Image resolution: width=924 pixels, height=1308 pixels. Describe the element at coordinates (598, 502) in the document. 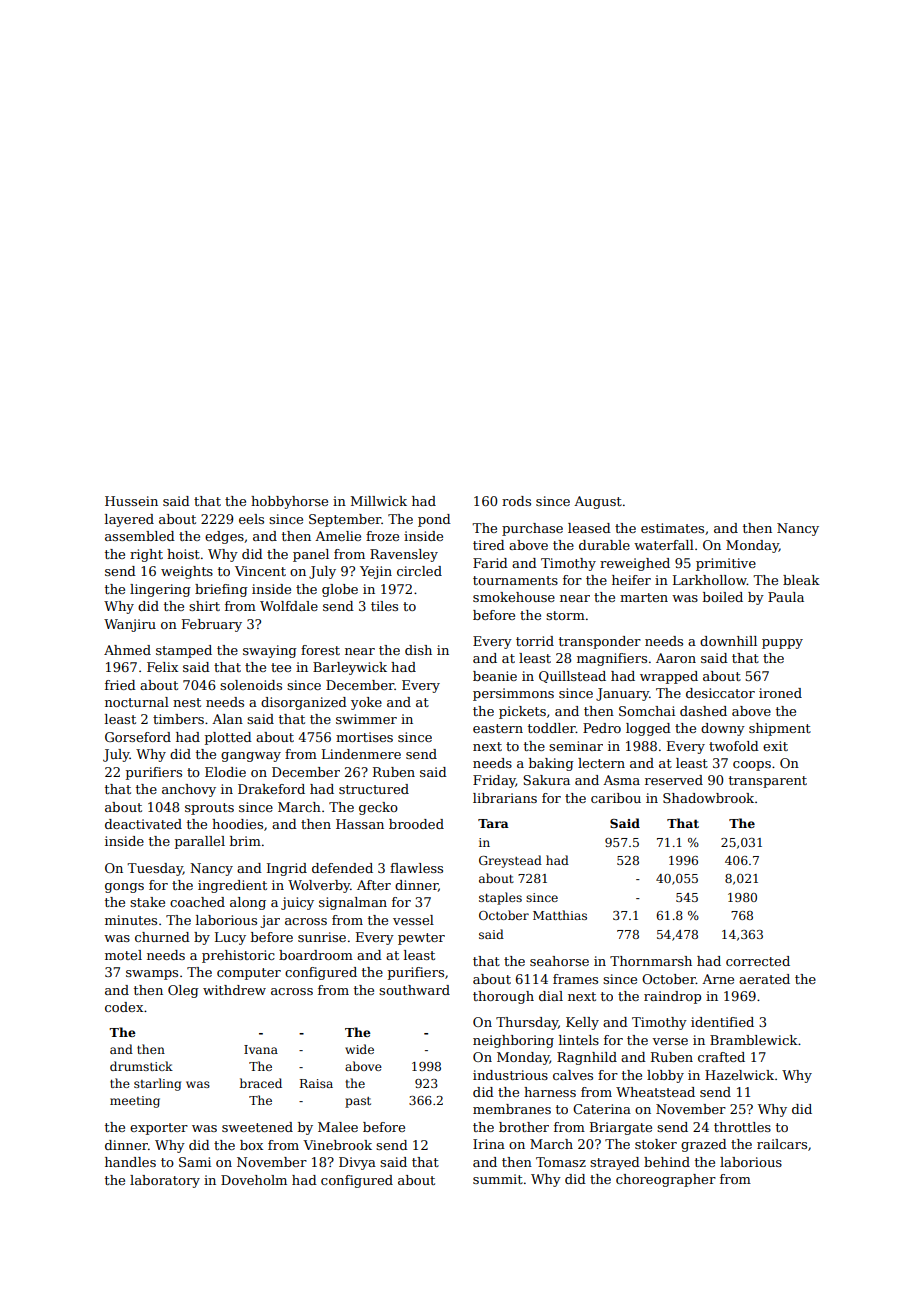

I see `August` at that location.
